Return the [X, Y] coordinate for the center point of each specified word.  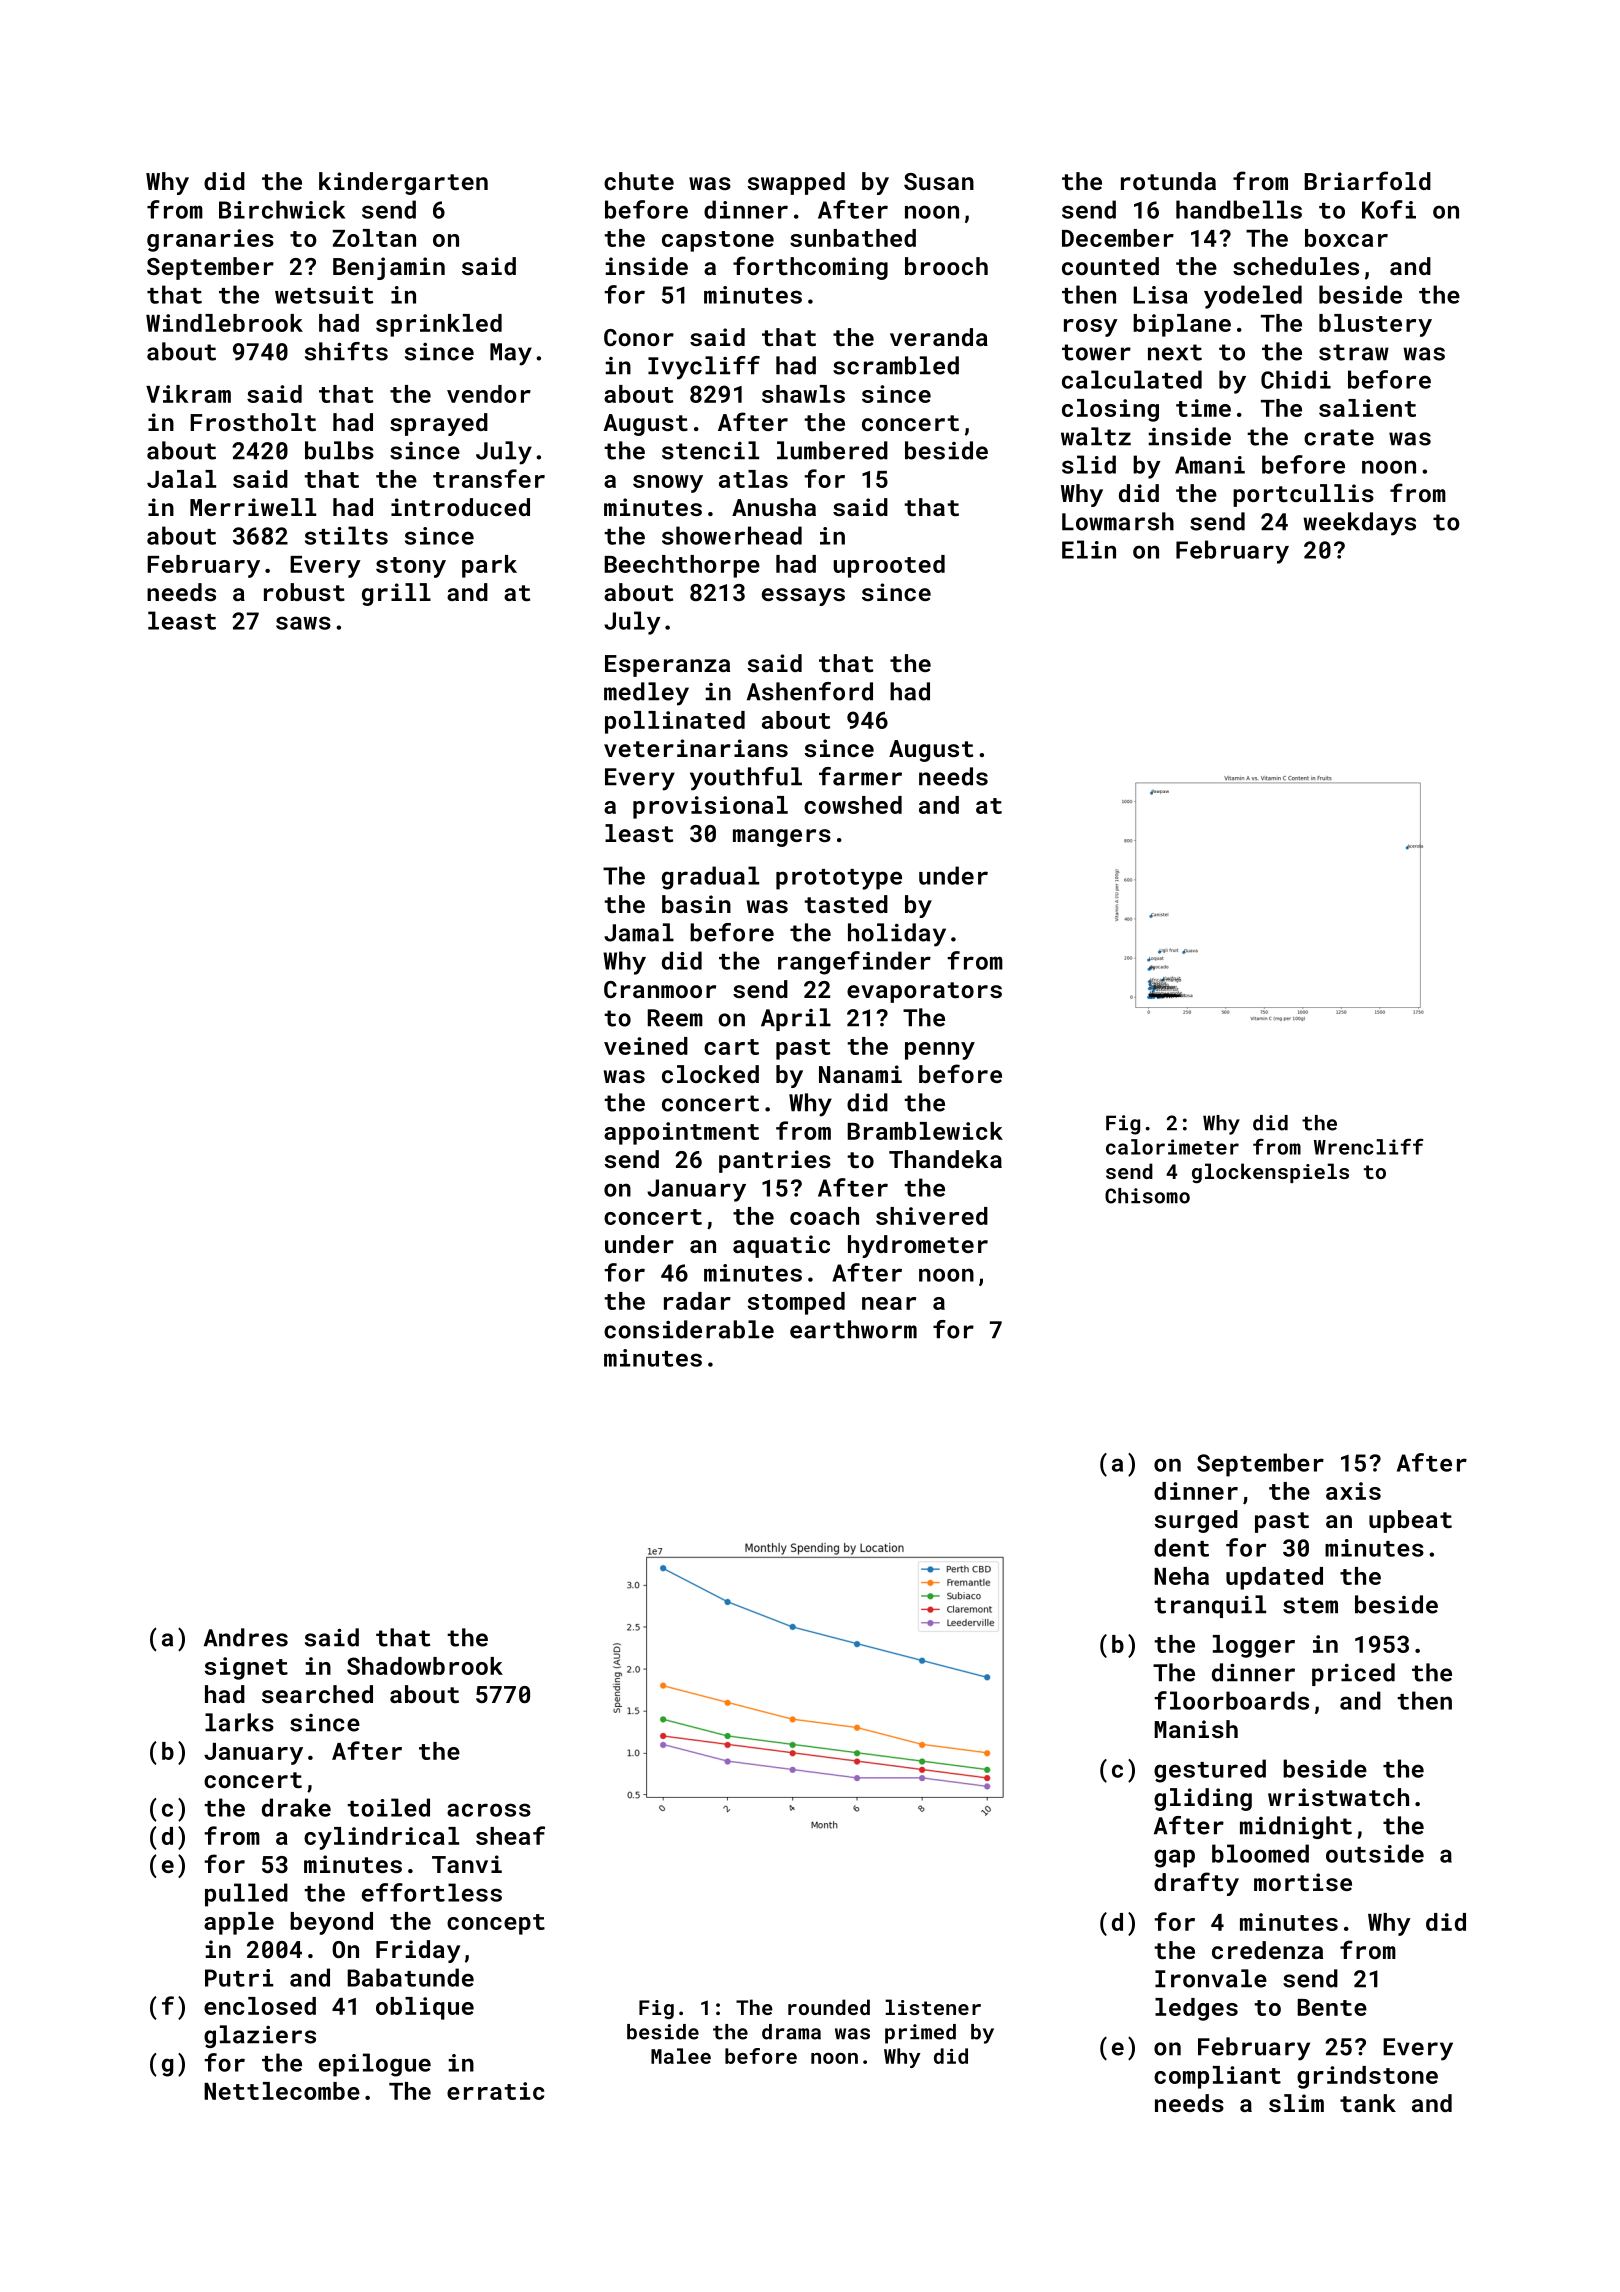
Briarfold [1368, 180]
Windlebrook [224, 323]
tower [1096, 352]
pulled [246, 1895]
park [489, 566]
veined [646, 1046]
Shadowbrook [425, 1666]
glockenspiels [1270, 1173]
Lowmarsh [1118, 521]
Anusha [774, 507]
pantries [775, 1161]
